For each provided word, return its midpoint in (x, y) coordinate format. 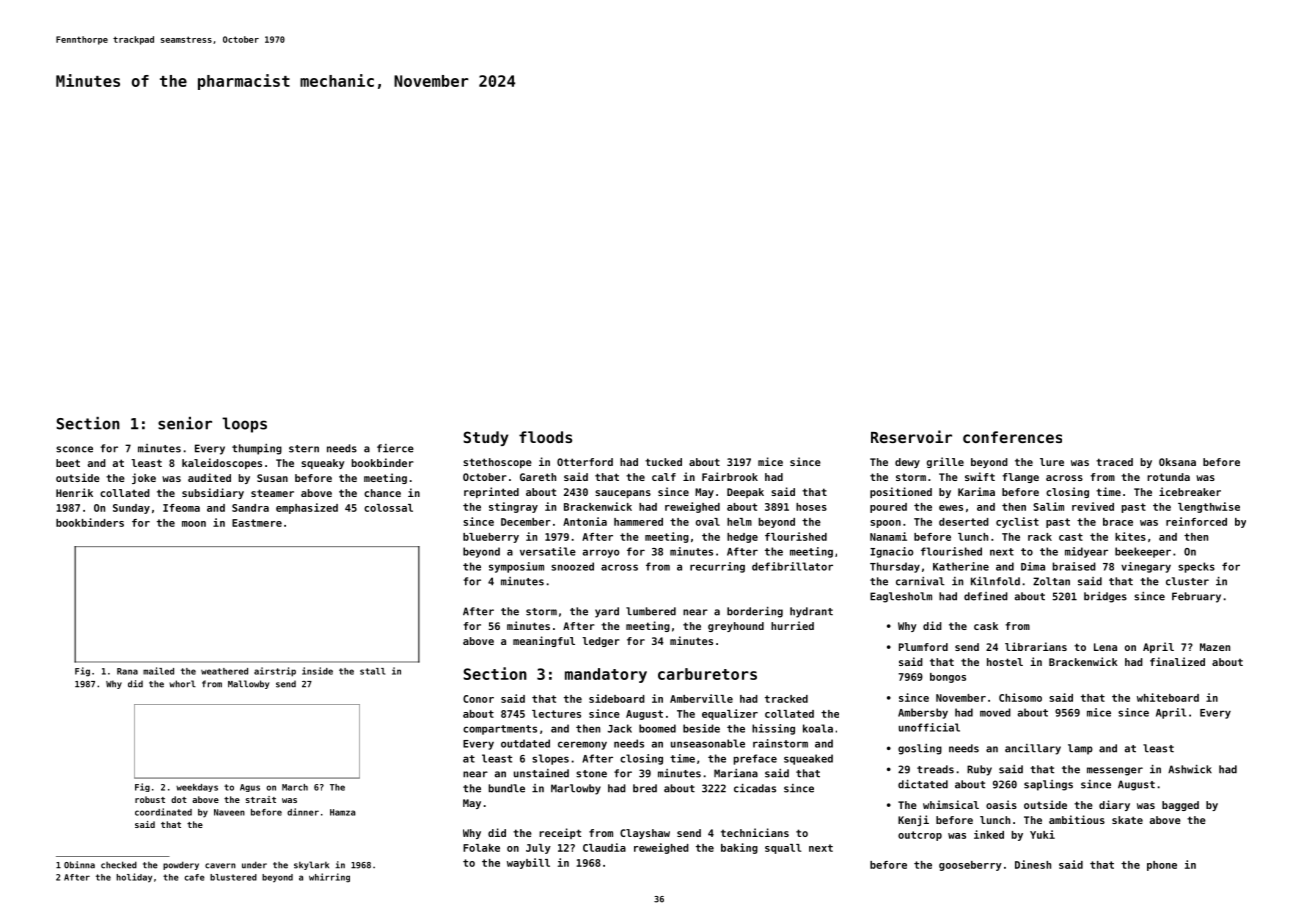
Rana (127, 671)
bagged (1180, 806)
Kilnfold (995, 581)
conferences (1012, 437)
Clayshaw (645, 834)
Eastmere (257, 523)
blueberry (491, 538)
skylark (311, 865)
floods (545, 437)
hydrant (811, 612)
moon (194, 524)
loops (244, 425)
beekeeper (1143, 552)
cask (986, 626)
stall (372, 671)
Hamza (343, 812)
